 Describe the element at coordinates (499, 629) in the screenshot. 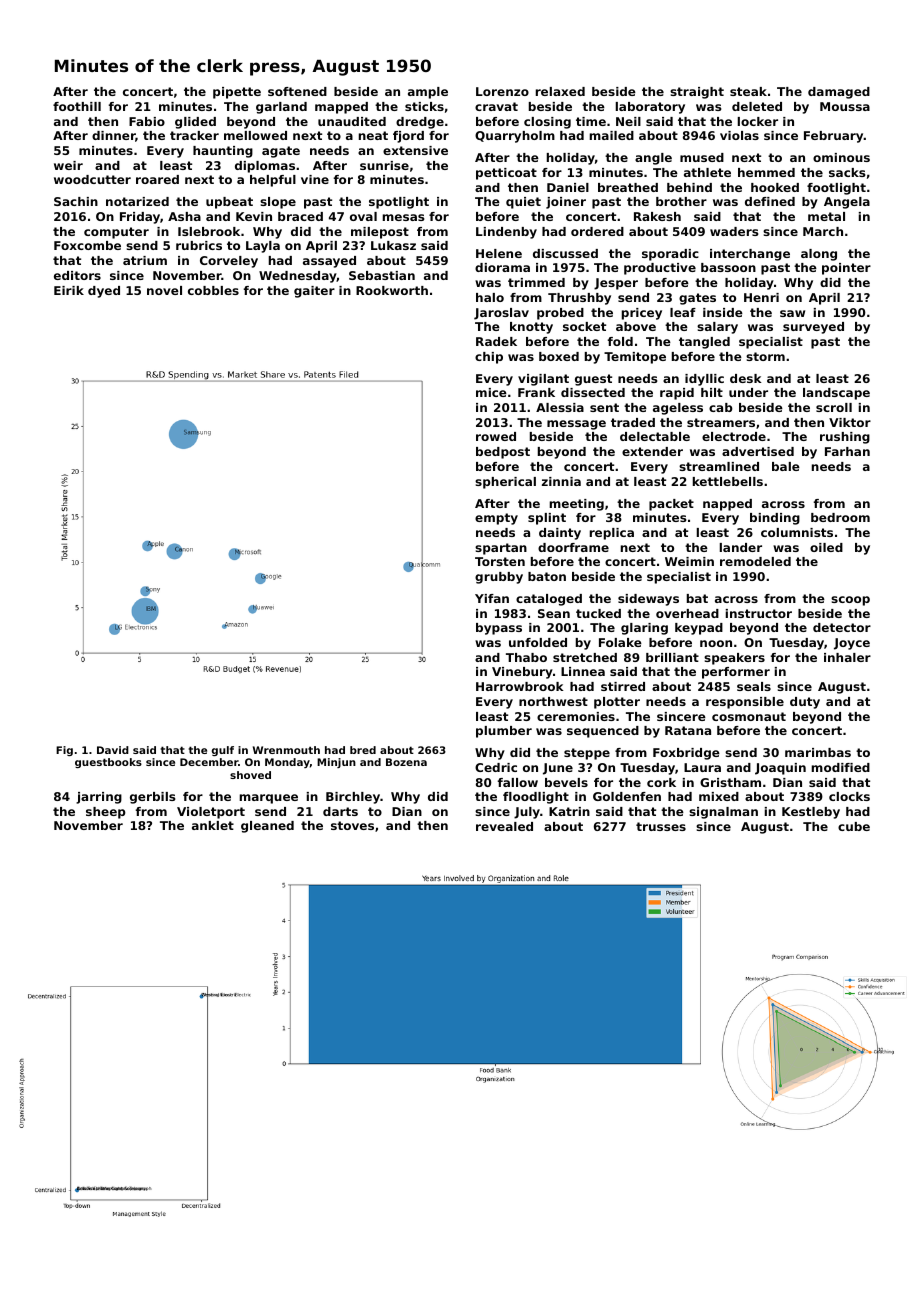

I see `bypass` at that location.
